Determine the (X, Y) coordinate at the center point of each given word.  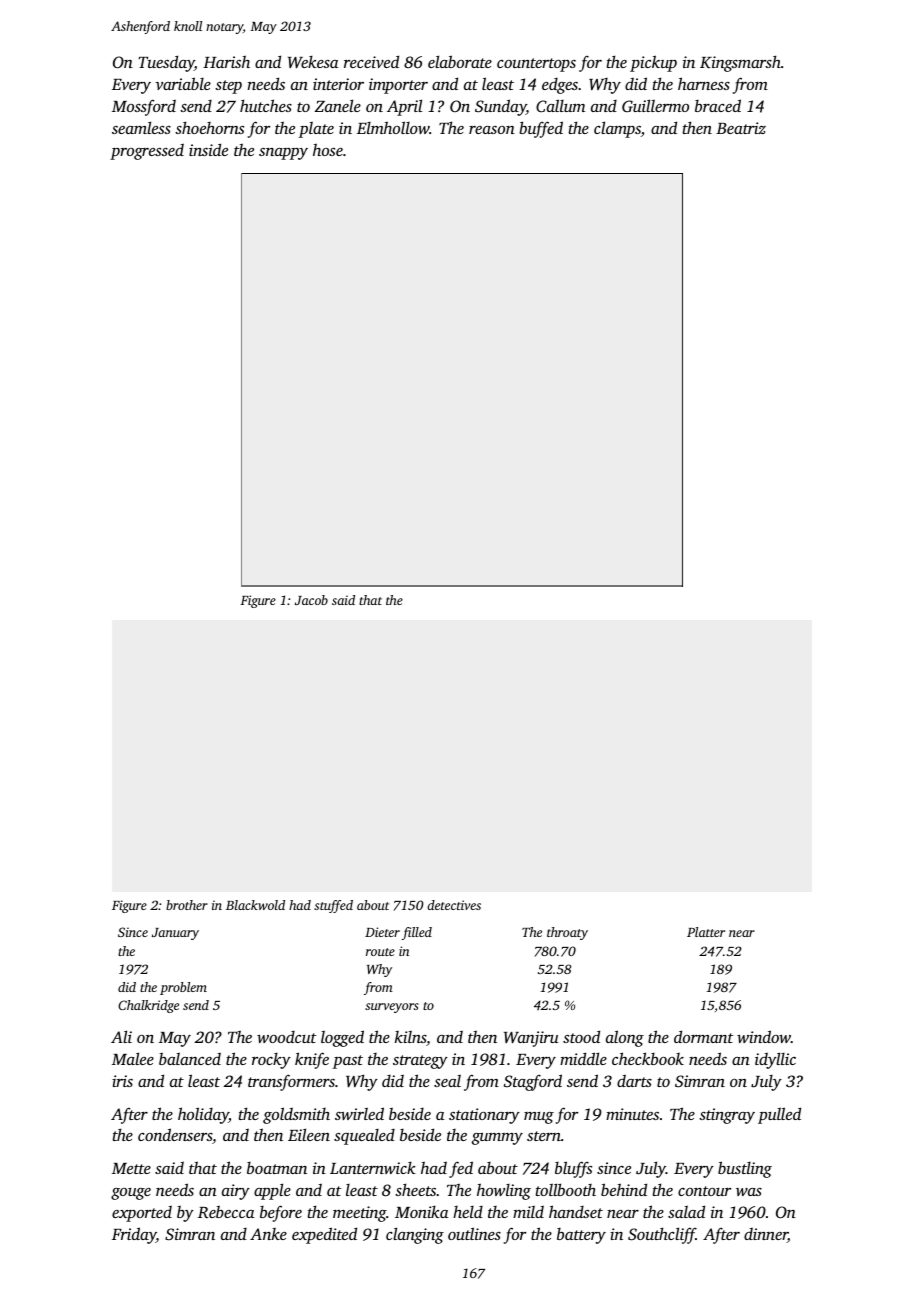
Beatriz (741, 128)
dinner (766, 1235)
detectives (454, 905)
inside (208, 149)
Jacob (311, 600)
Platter (706, 932)
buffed (541, 129)
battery (581, 1236)
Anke (268, 1234)
